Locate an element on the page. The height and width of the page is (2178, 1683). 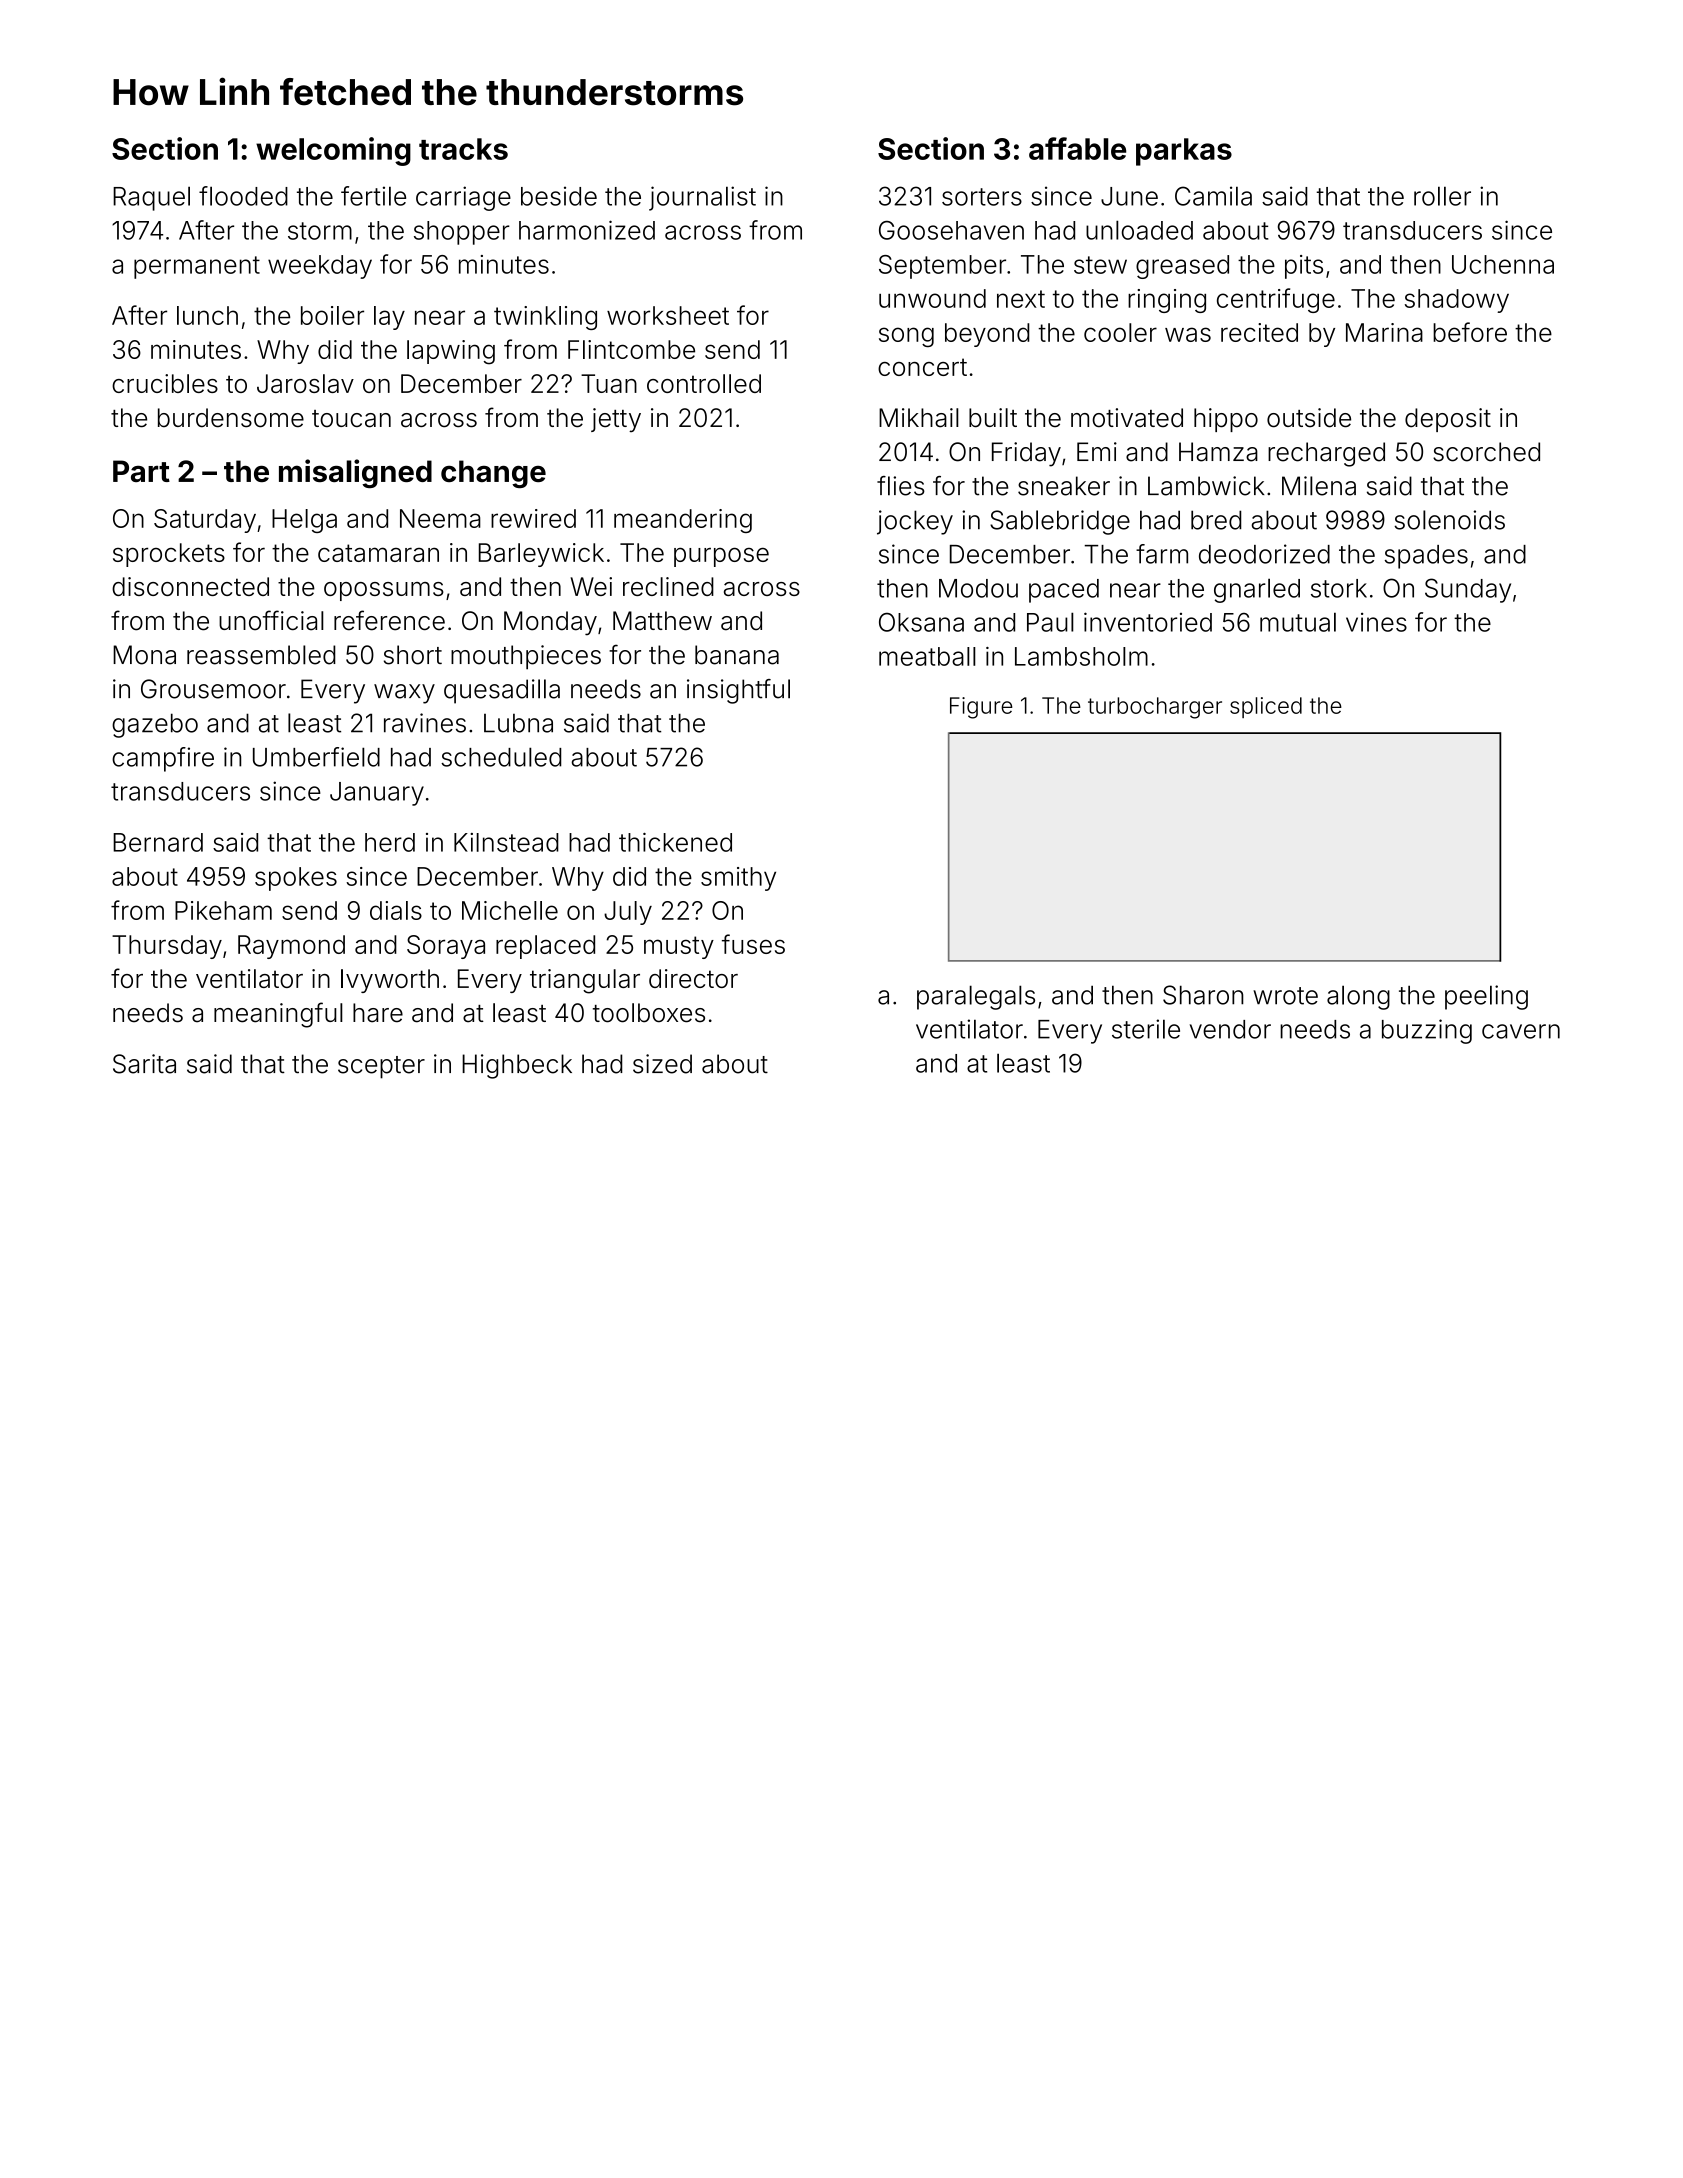
crucibles is located at coordinates (165, 383).
